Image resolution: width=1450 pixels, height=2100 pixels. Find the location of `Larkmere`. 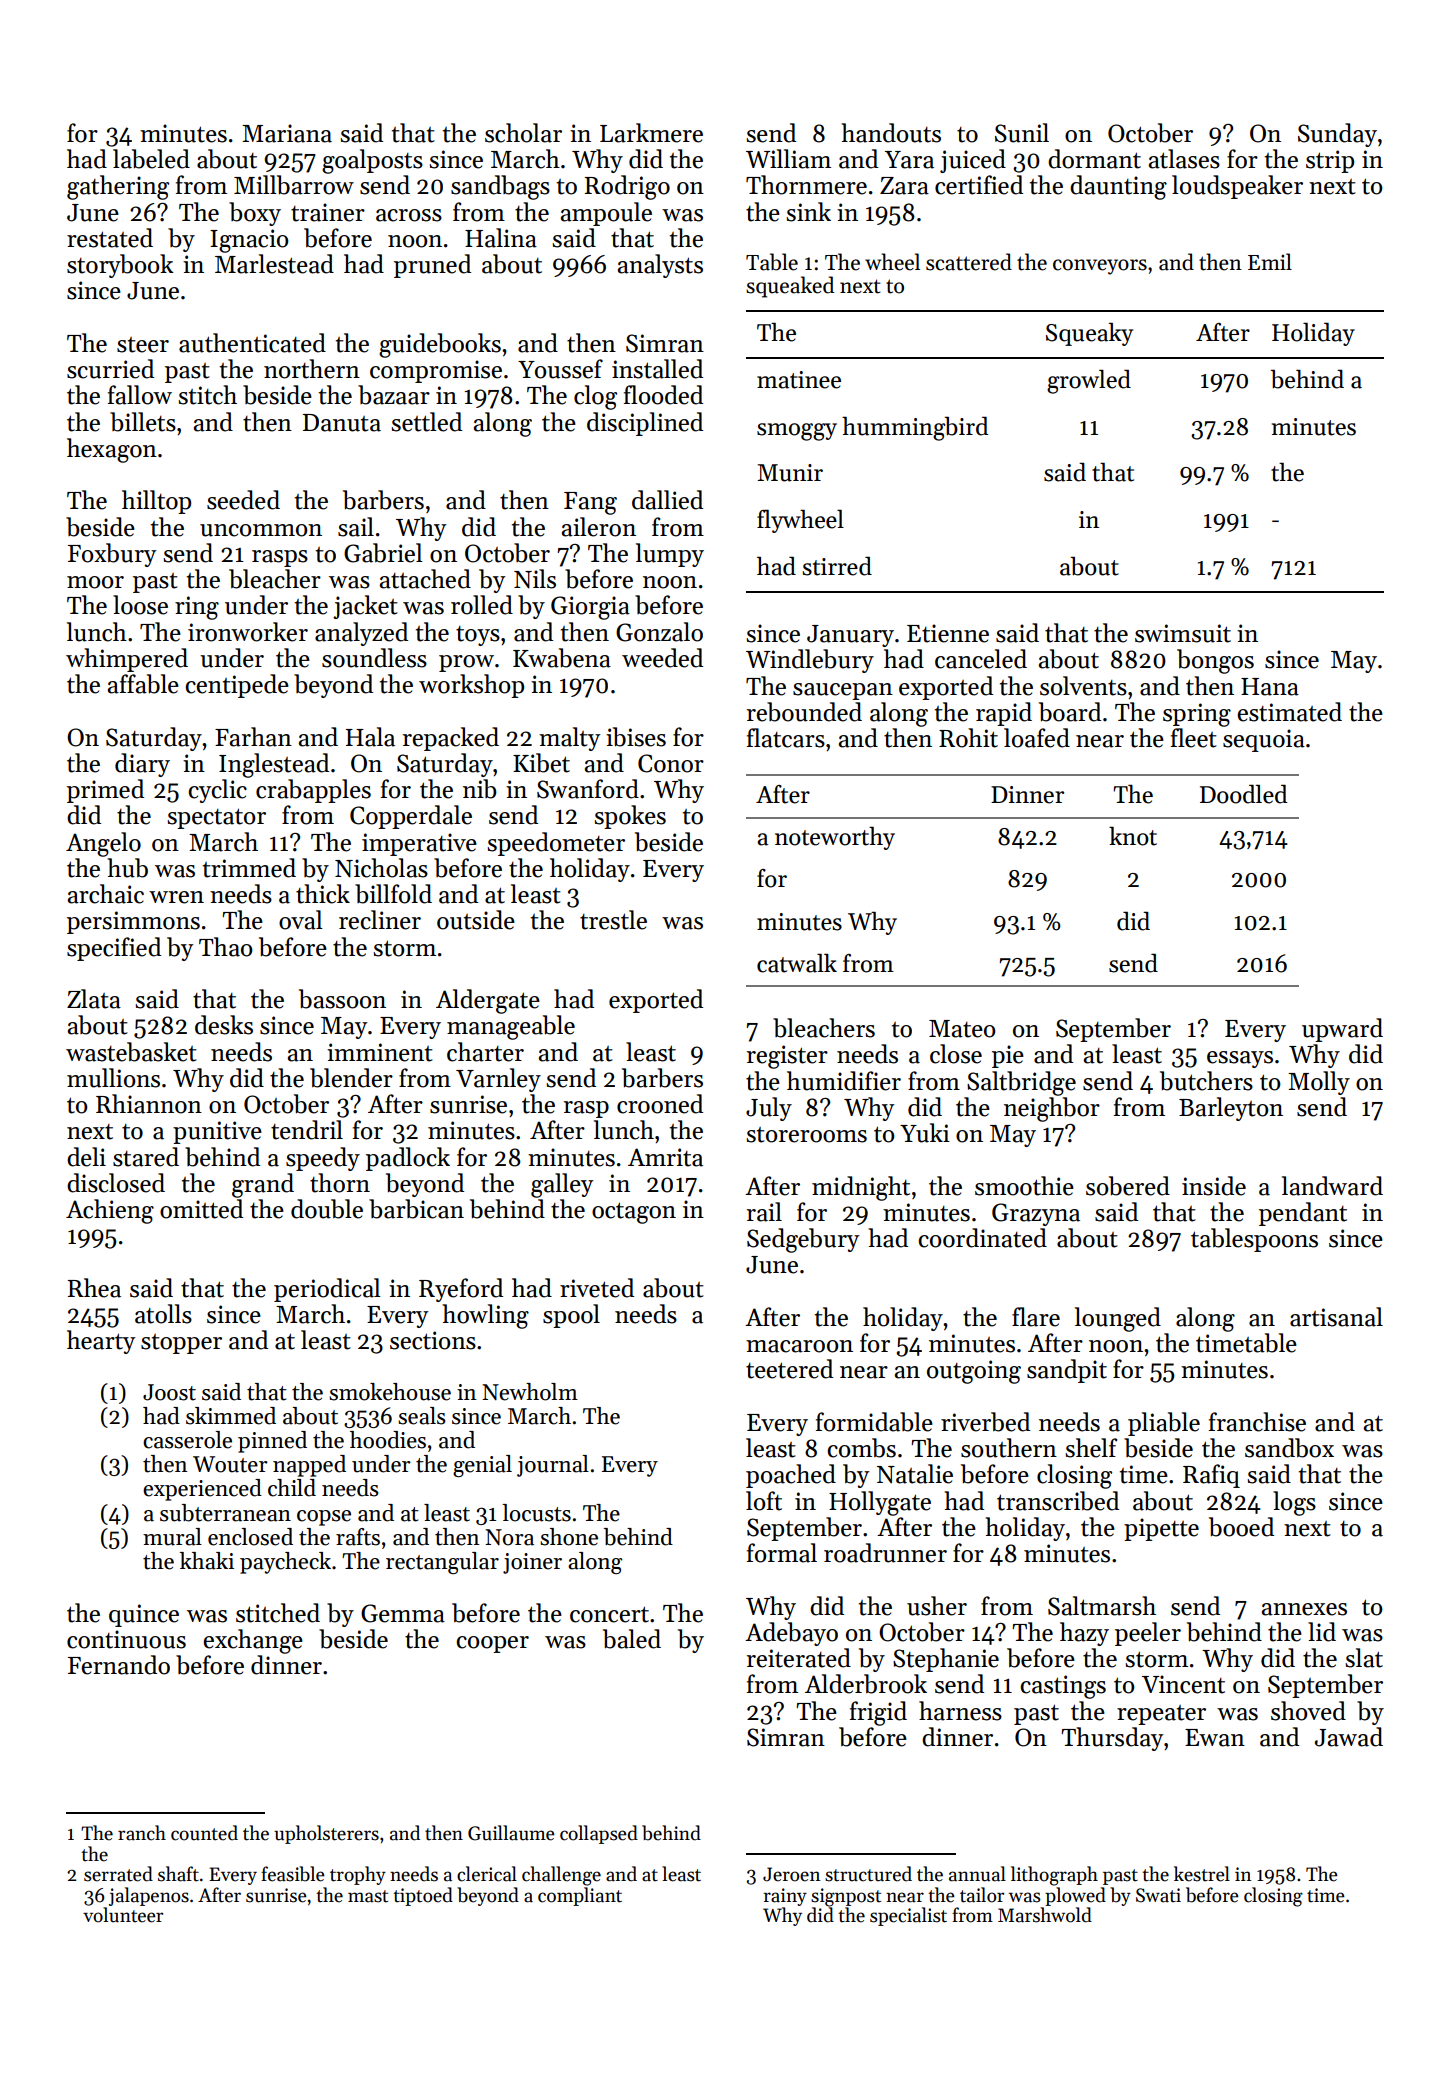

Larkmere is located at coordinates (651, 133).
